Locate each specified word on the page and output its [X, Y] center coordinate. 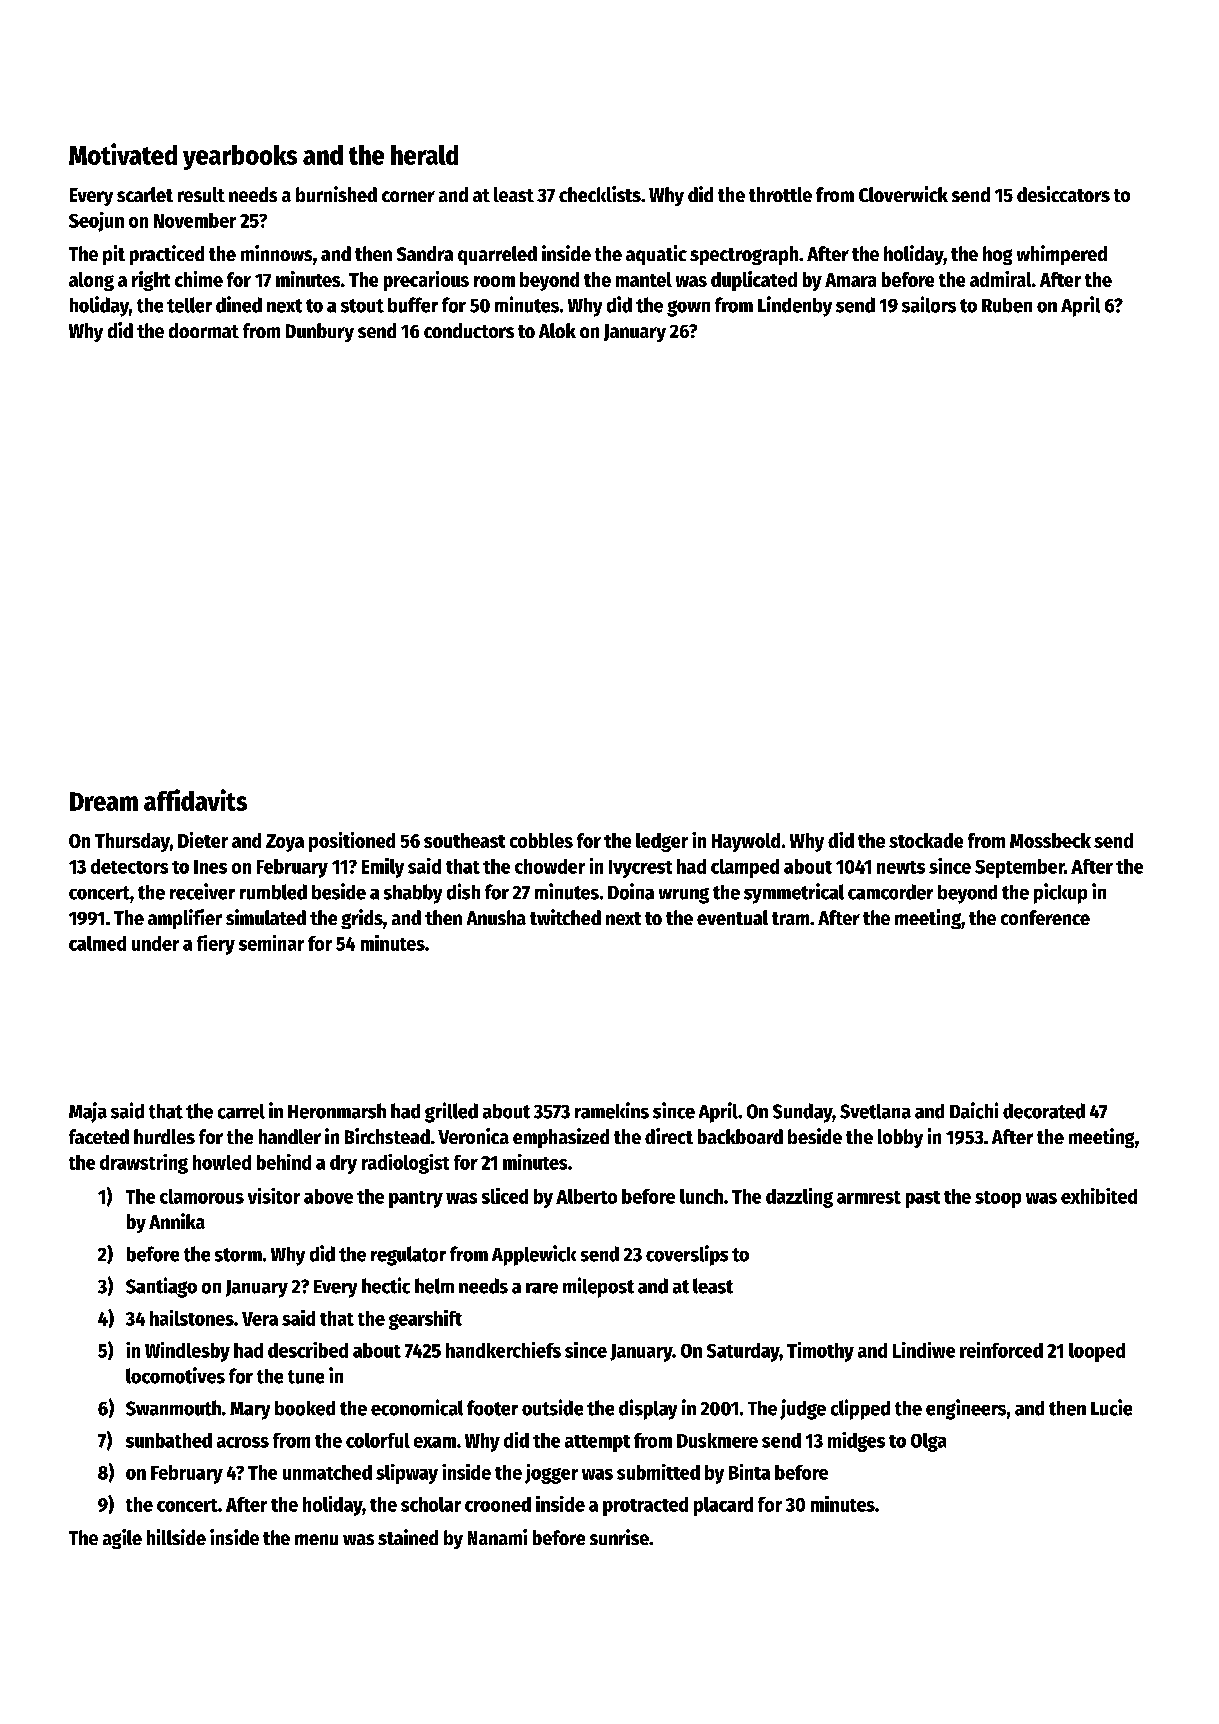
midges [856, 1442]
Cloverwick [903, 194]
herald [424, 155]
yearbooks [240, 157]
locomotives [175, 1375]
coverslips [687, 1255]
